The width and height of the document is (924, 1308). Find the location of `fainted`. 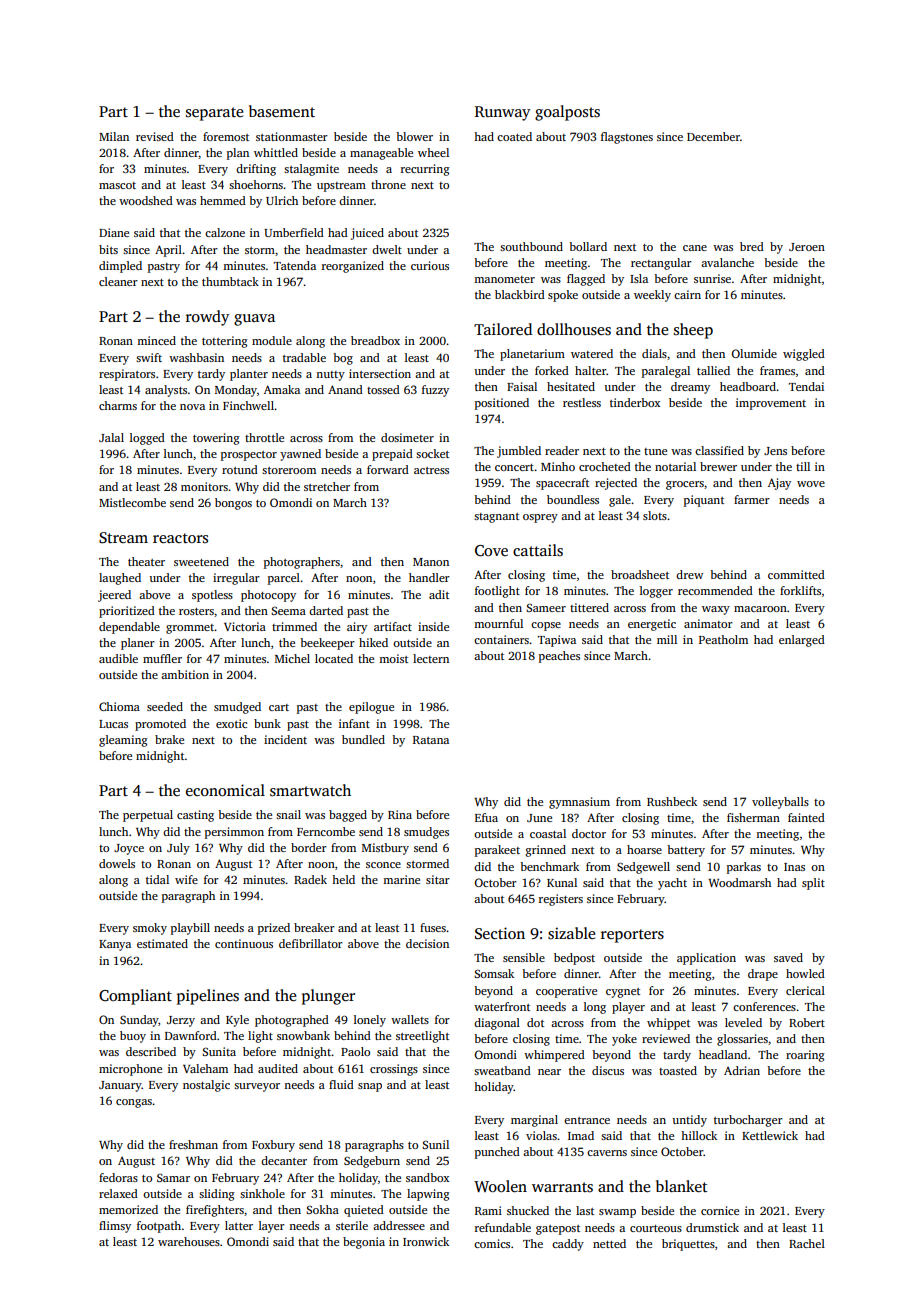

fainted is located at coordinates (806, 817).
